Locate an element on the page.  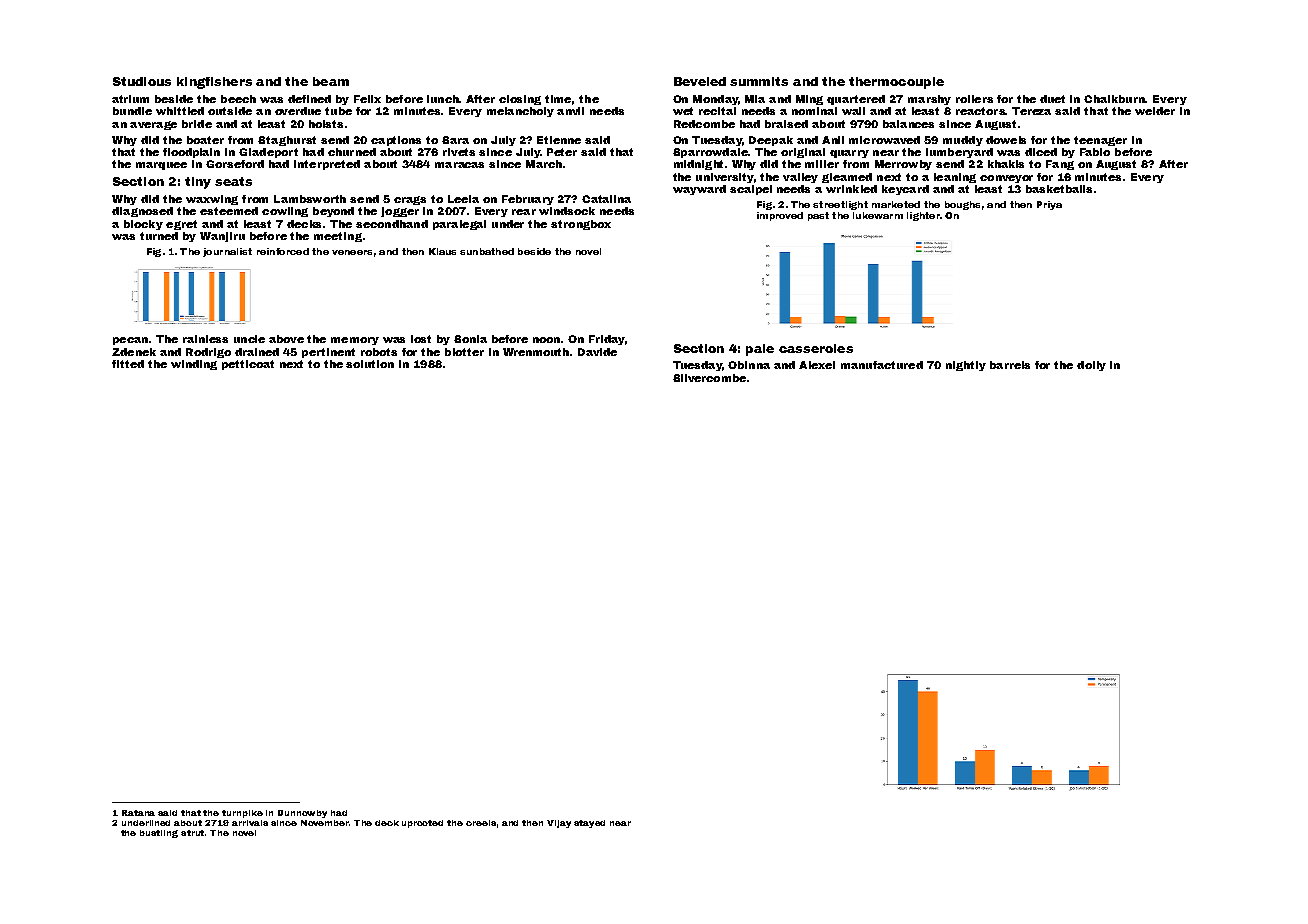
original is located at coordinates (803, 153).
